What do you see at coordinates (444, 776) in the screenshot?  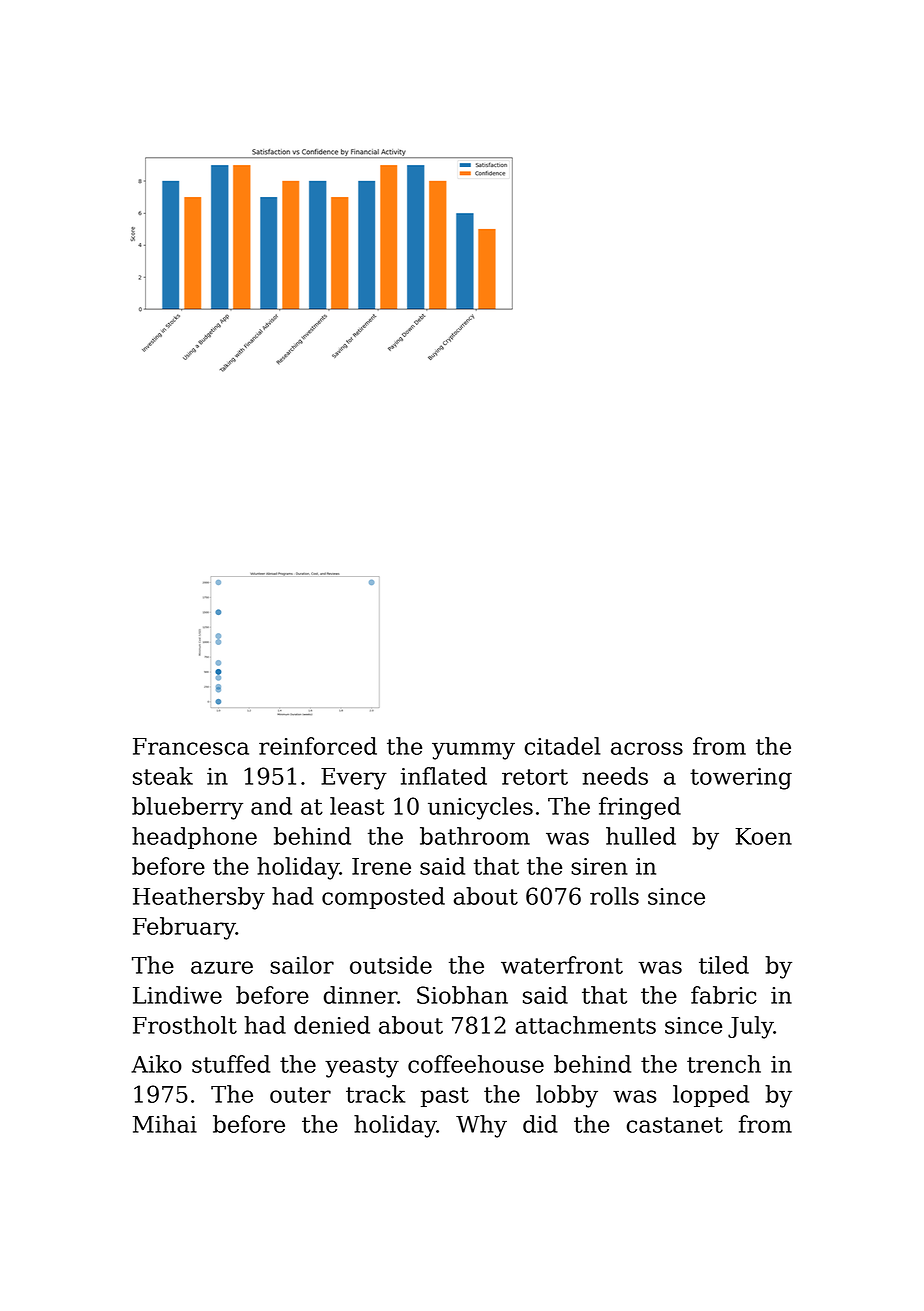 I see `inflated` at bounding box center [444, 776].
